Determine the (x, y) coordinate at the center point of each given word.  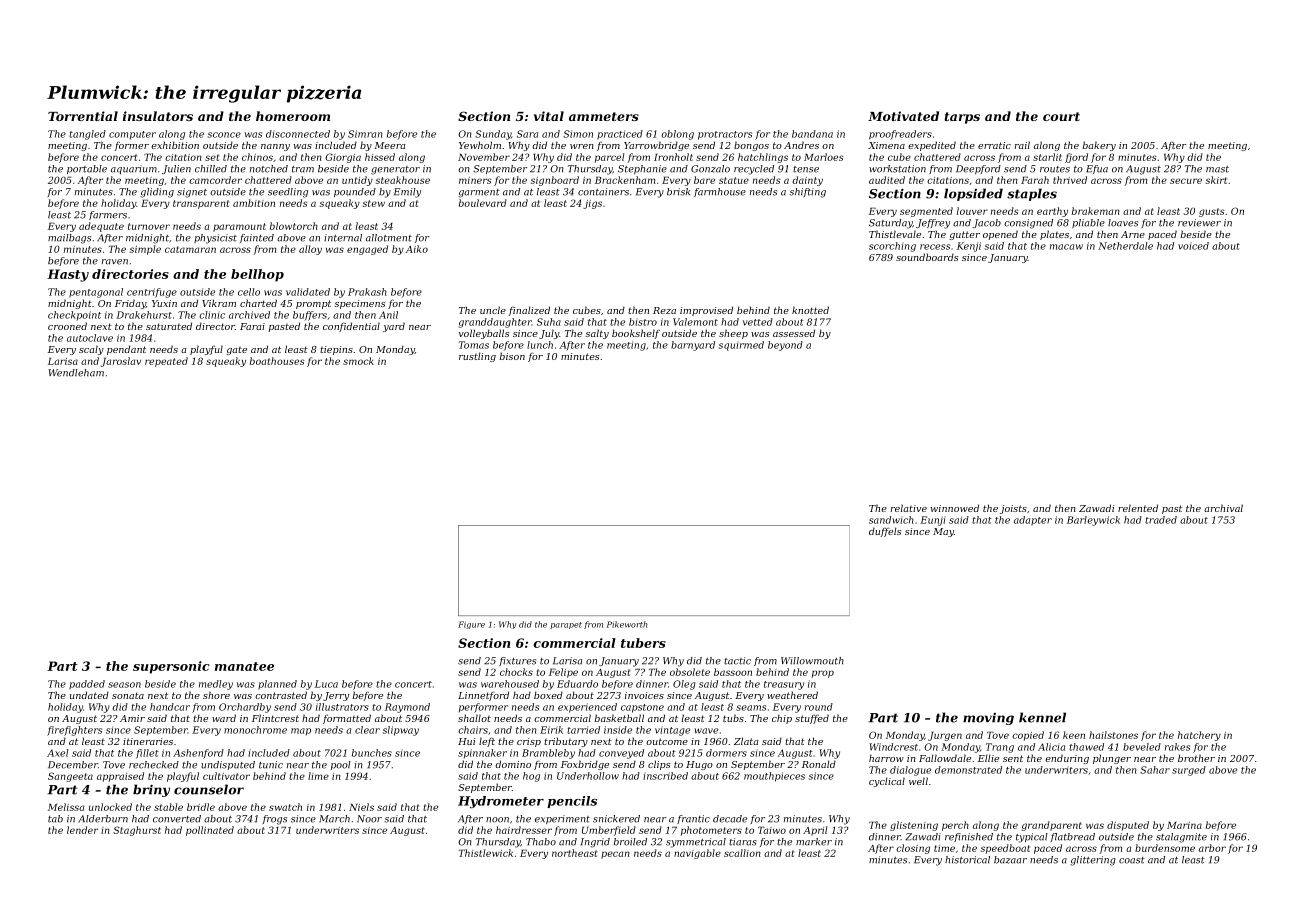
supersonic (171, 667)
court (1061, 116)
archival (1223, 508)
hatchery (1199, 736)
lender (82, 830)
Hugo (699, 765)
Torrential (83, 116)
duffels (885, 532)
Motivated (903, 116)
